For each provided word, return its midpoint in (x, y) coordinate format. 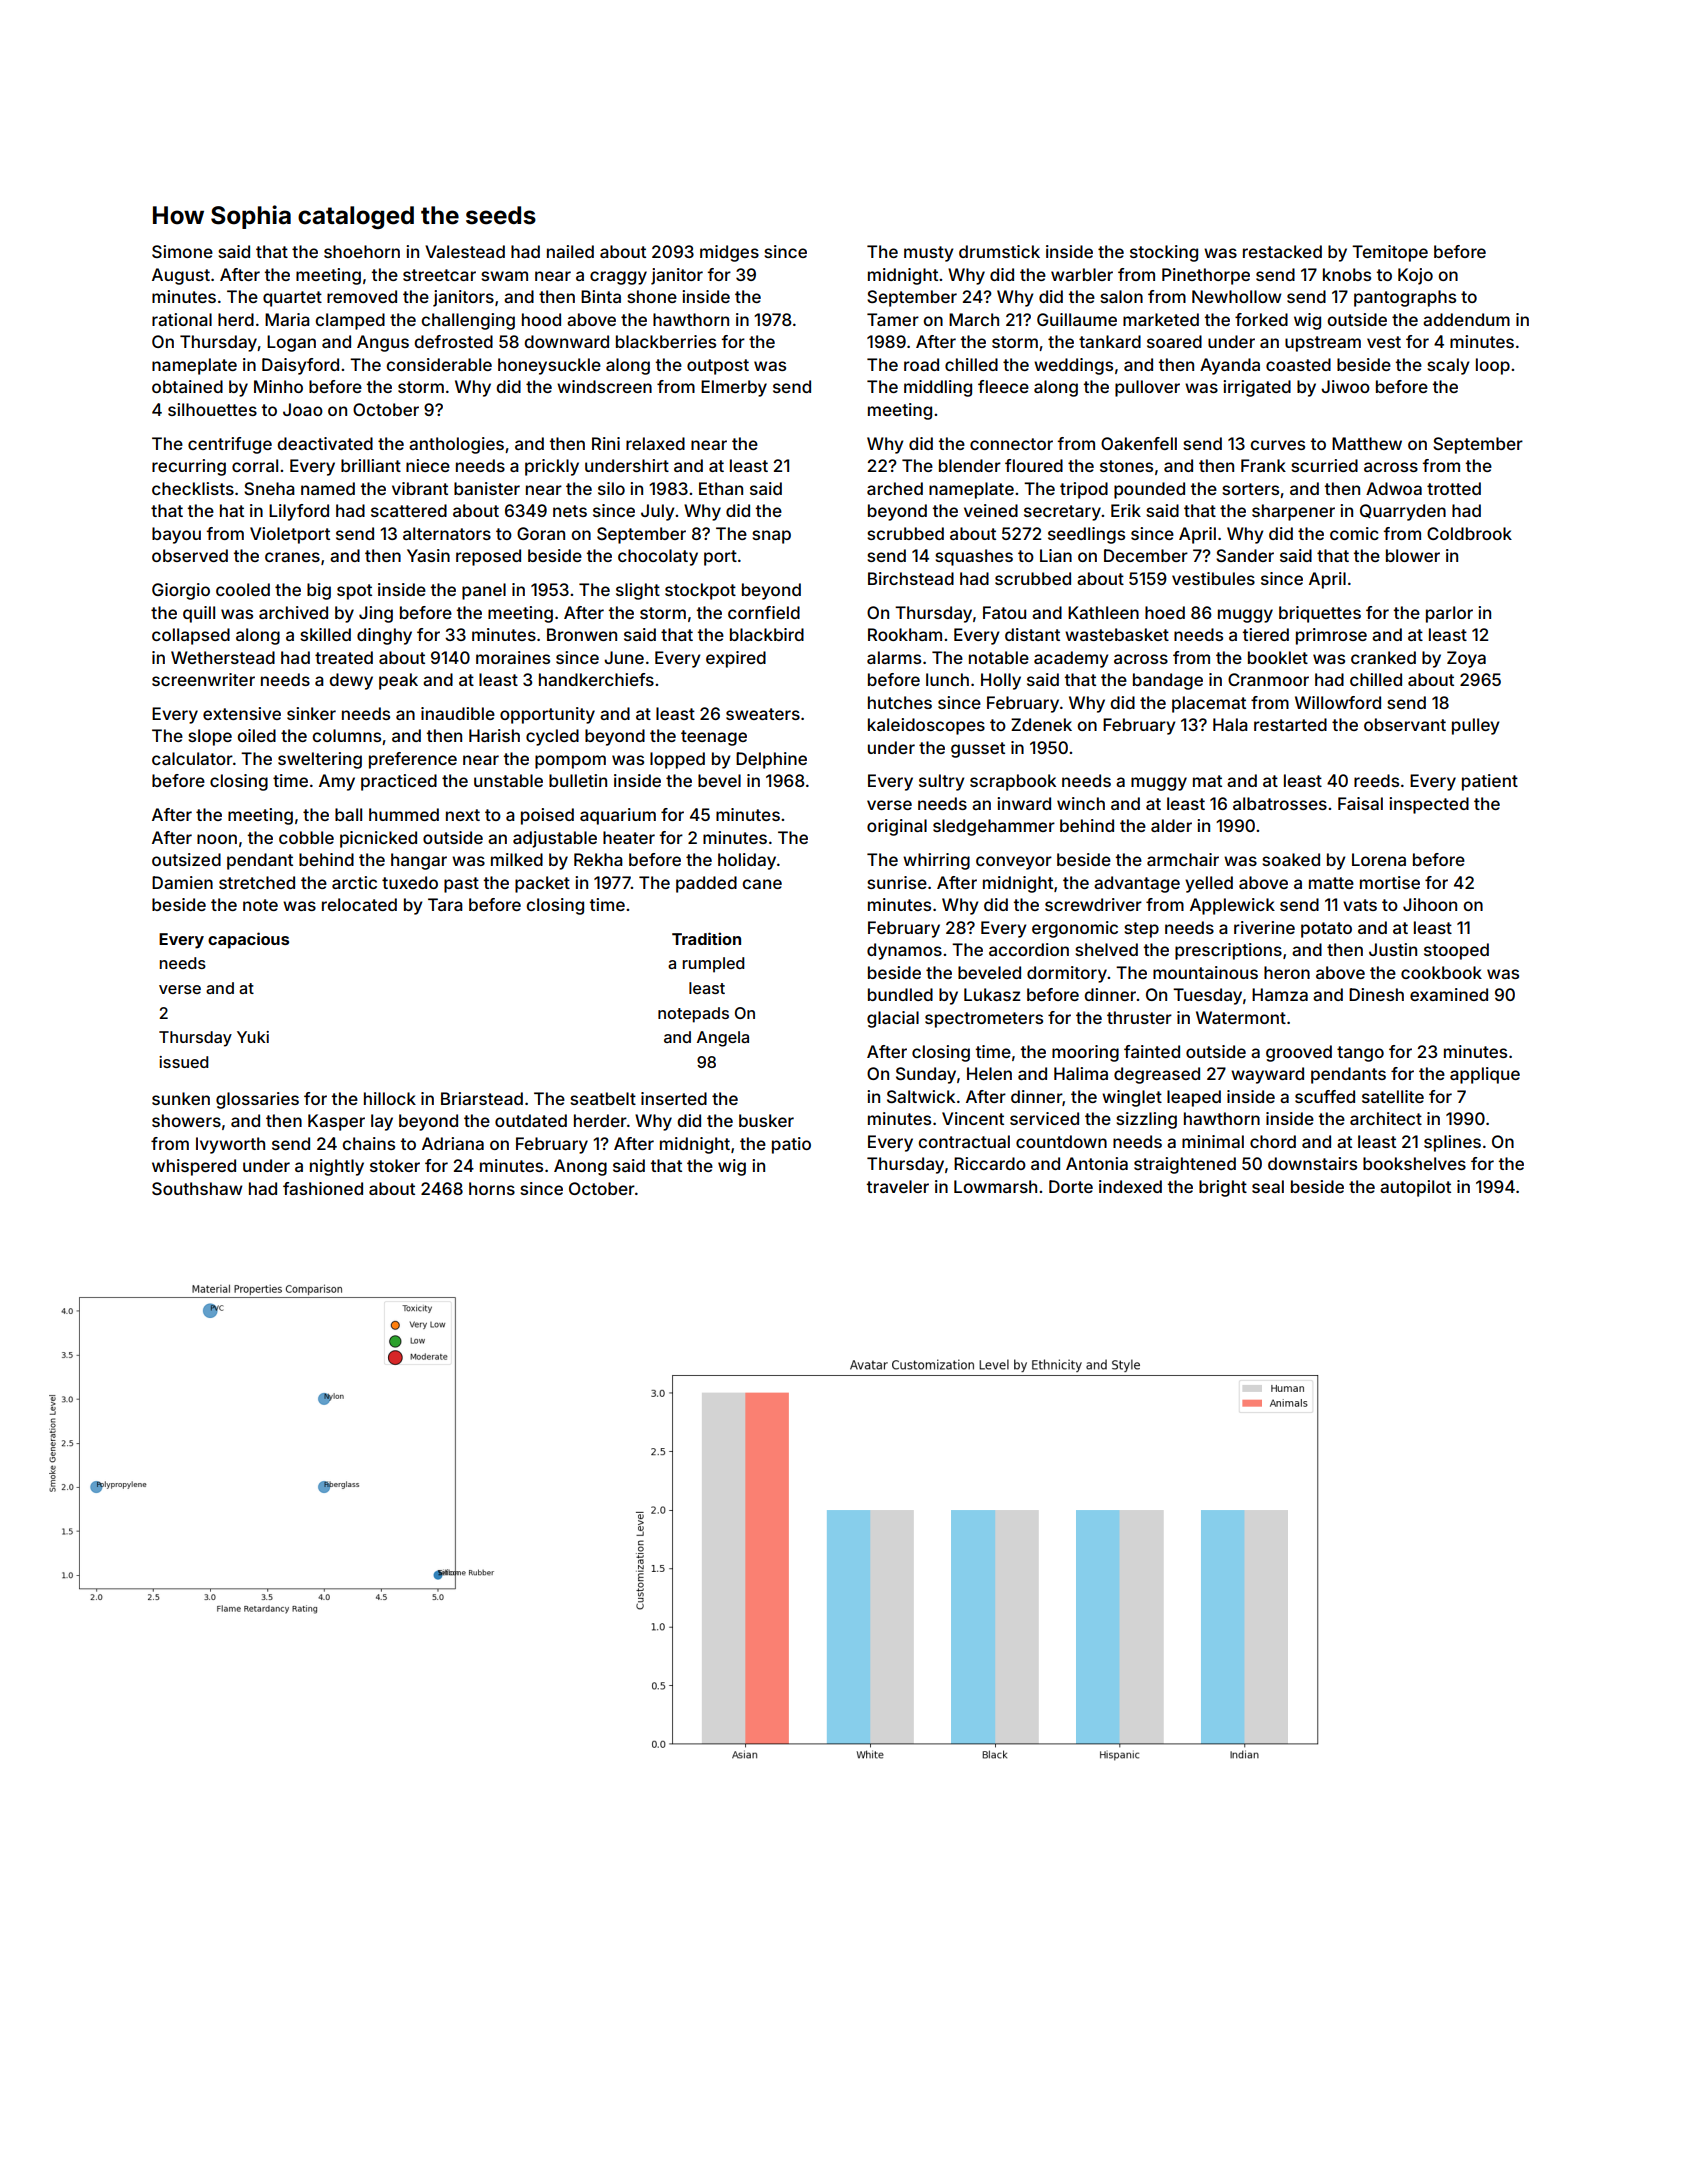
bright (1223, 1188)
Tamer (893, 319)
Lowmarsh (995, 1186)
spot (354, 592)
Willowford (1338, 702)
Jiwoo (1345, 386)
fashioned (323, 1188)
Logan (291, 343)
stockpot (700, 591)
